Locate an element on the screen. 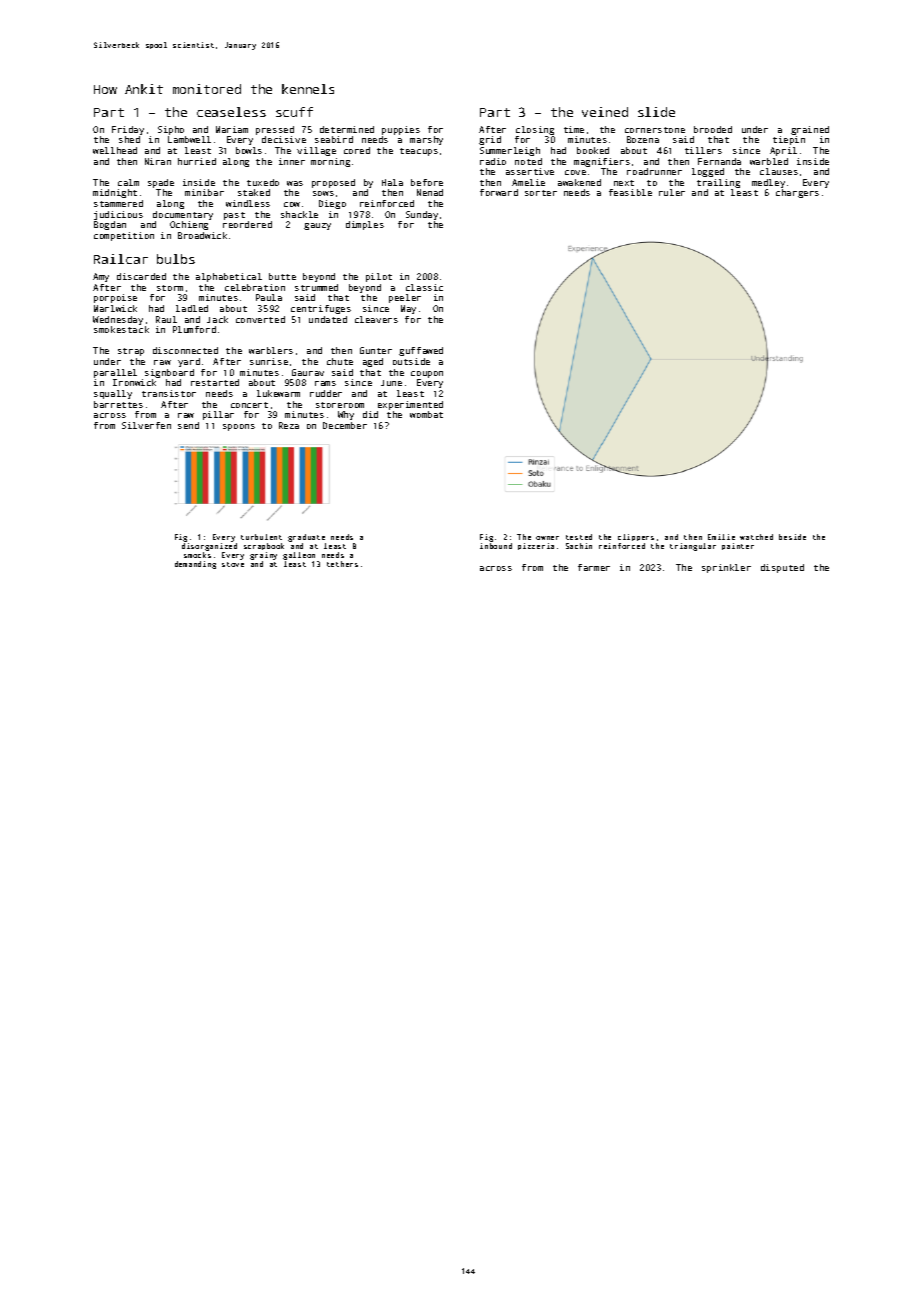  farmer is located at coordinates (594, 567).
